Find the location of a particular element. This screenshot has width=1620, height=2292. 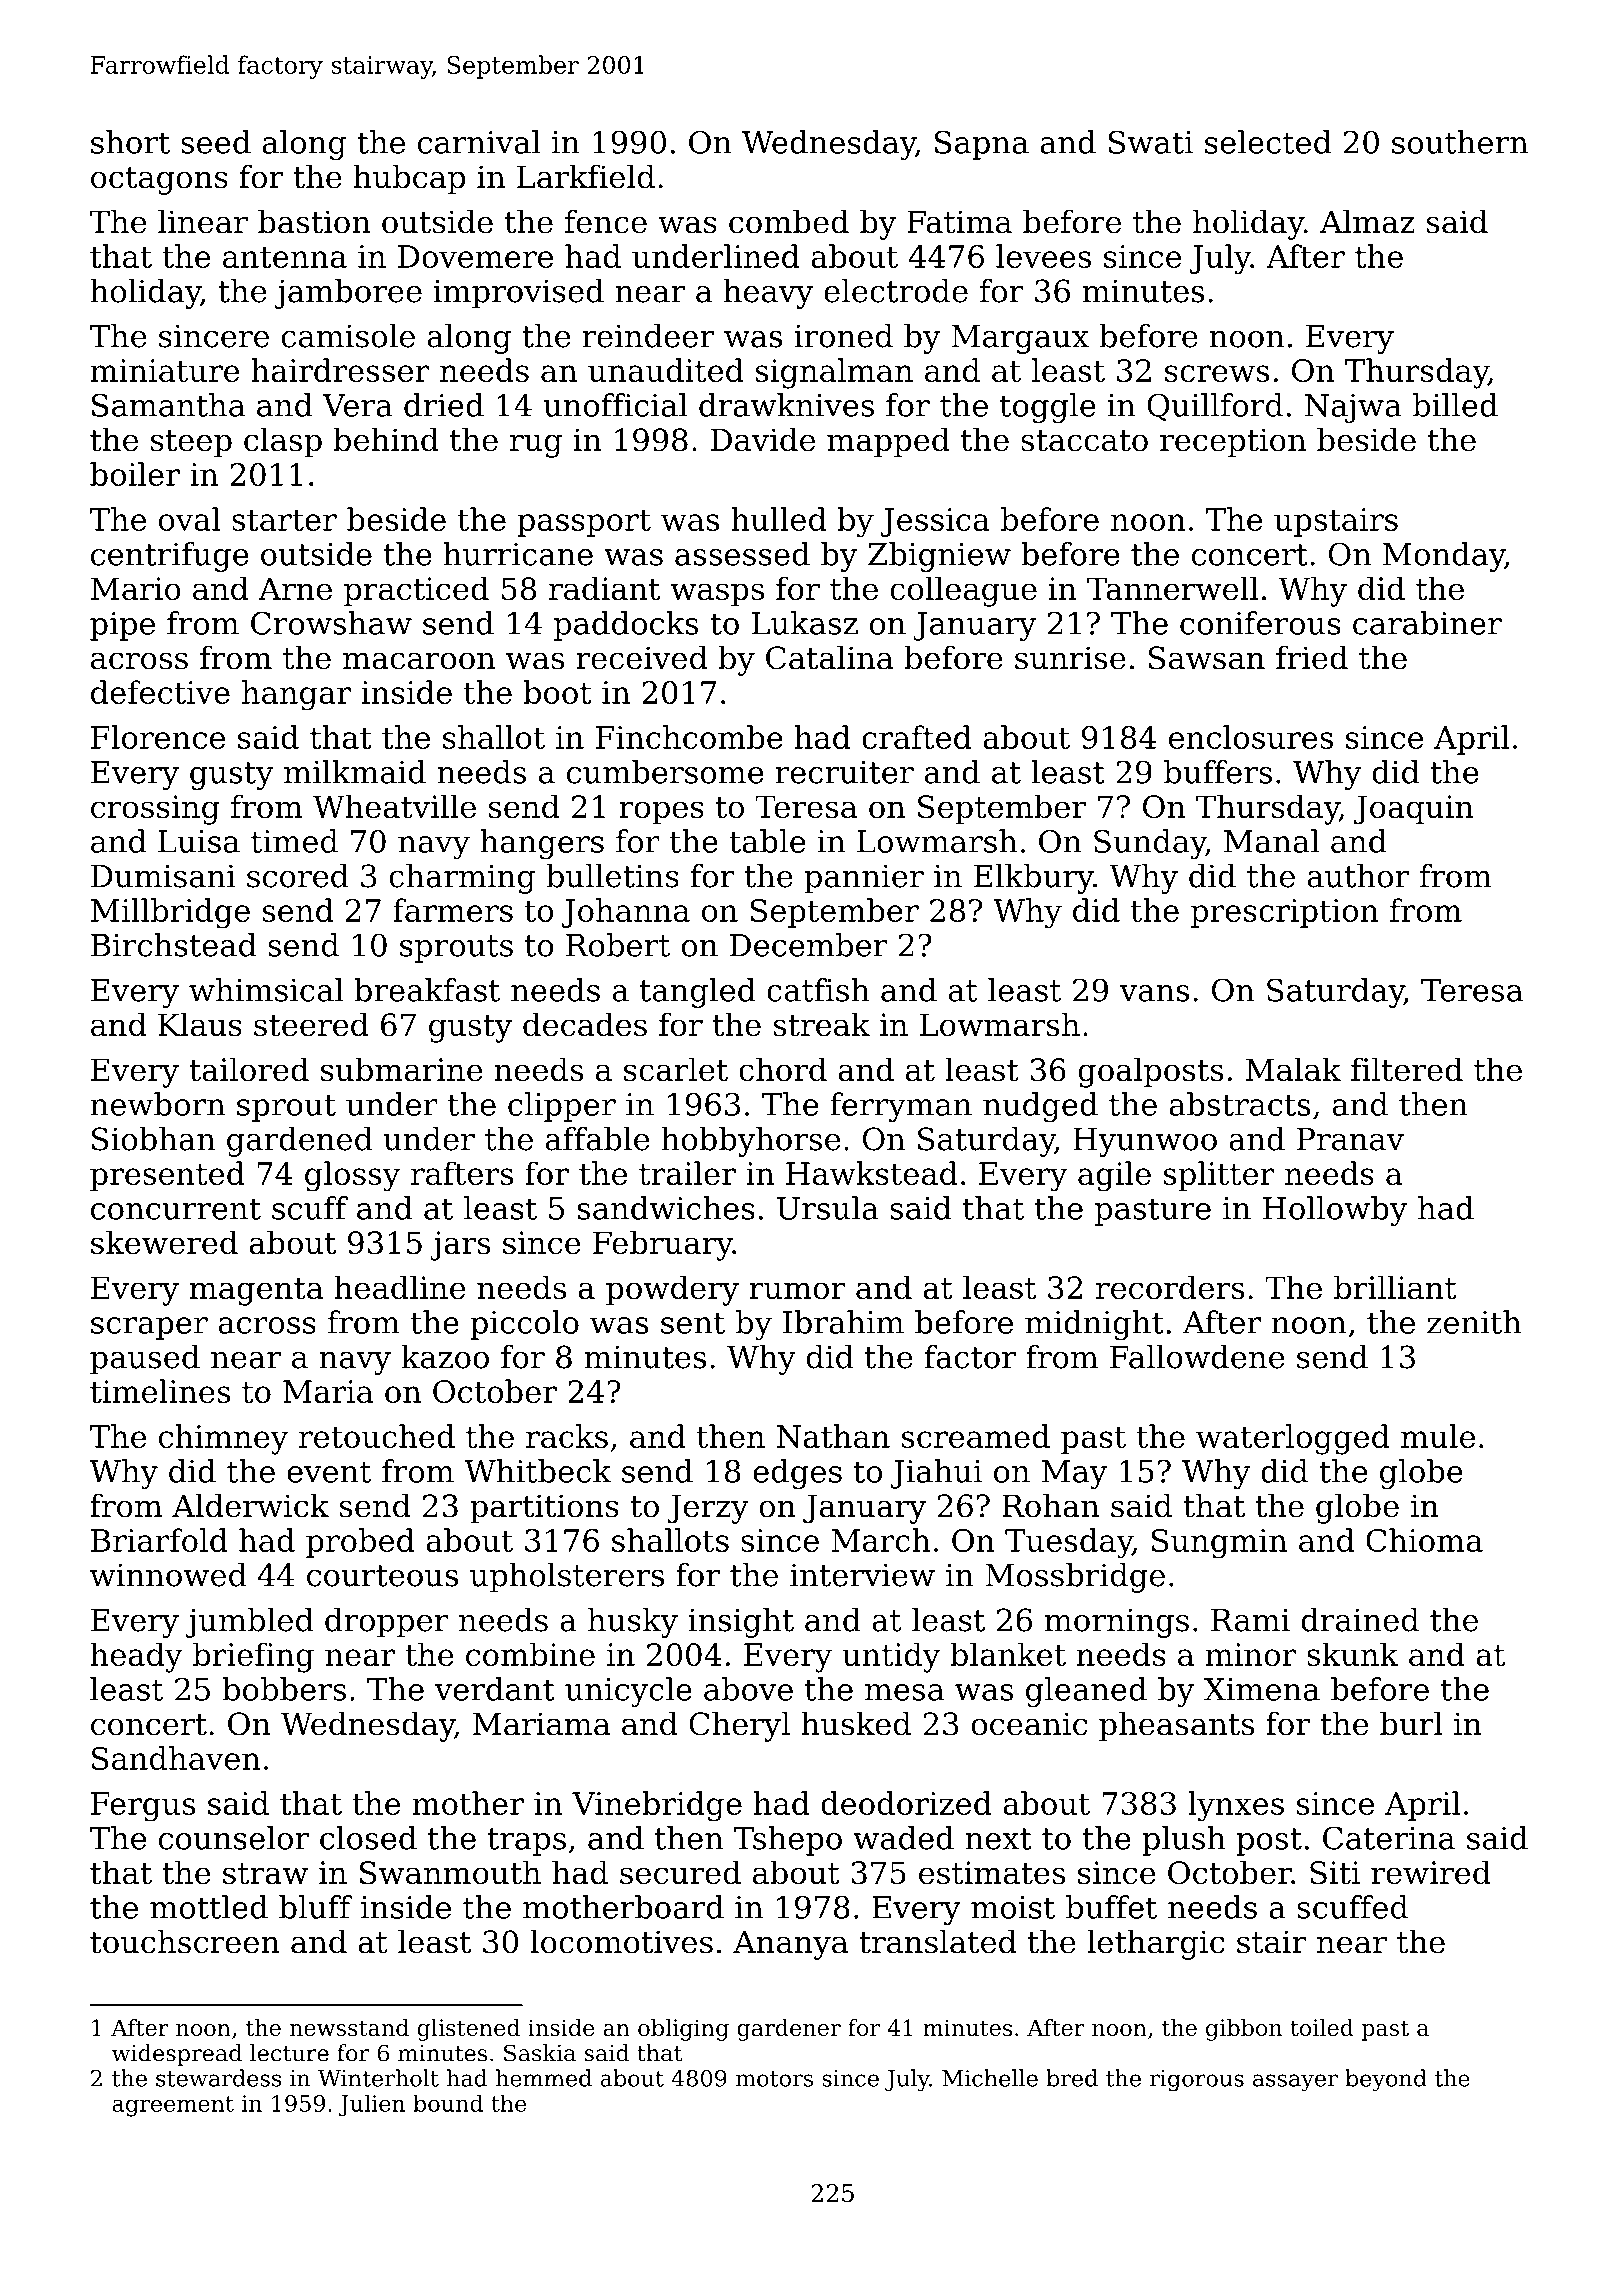

motors is located at coordinates (774, 2079).
